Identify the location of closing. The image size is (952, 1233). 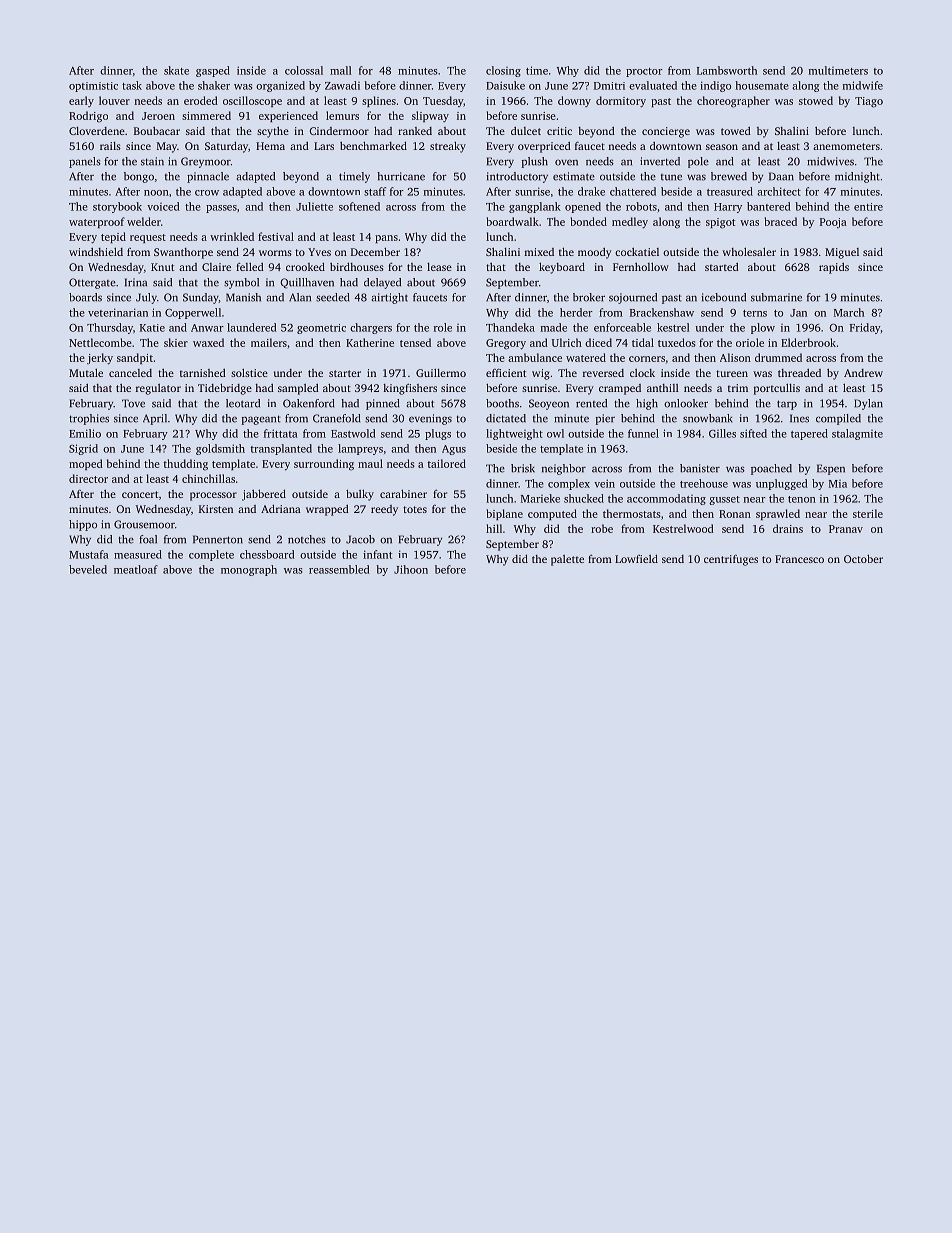
(503, 71).
